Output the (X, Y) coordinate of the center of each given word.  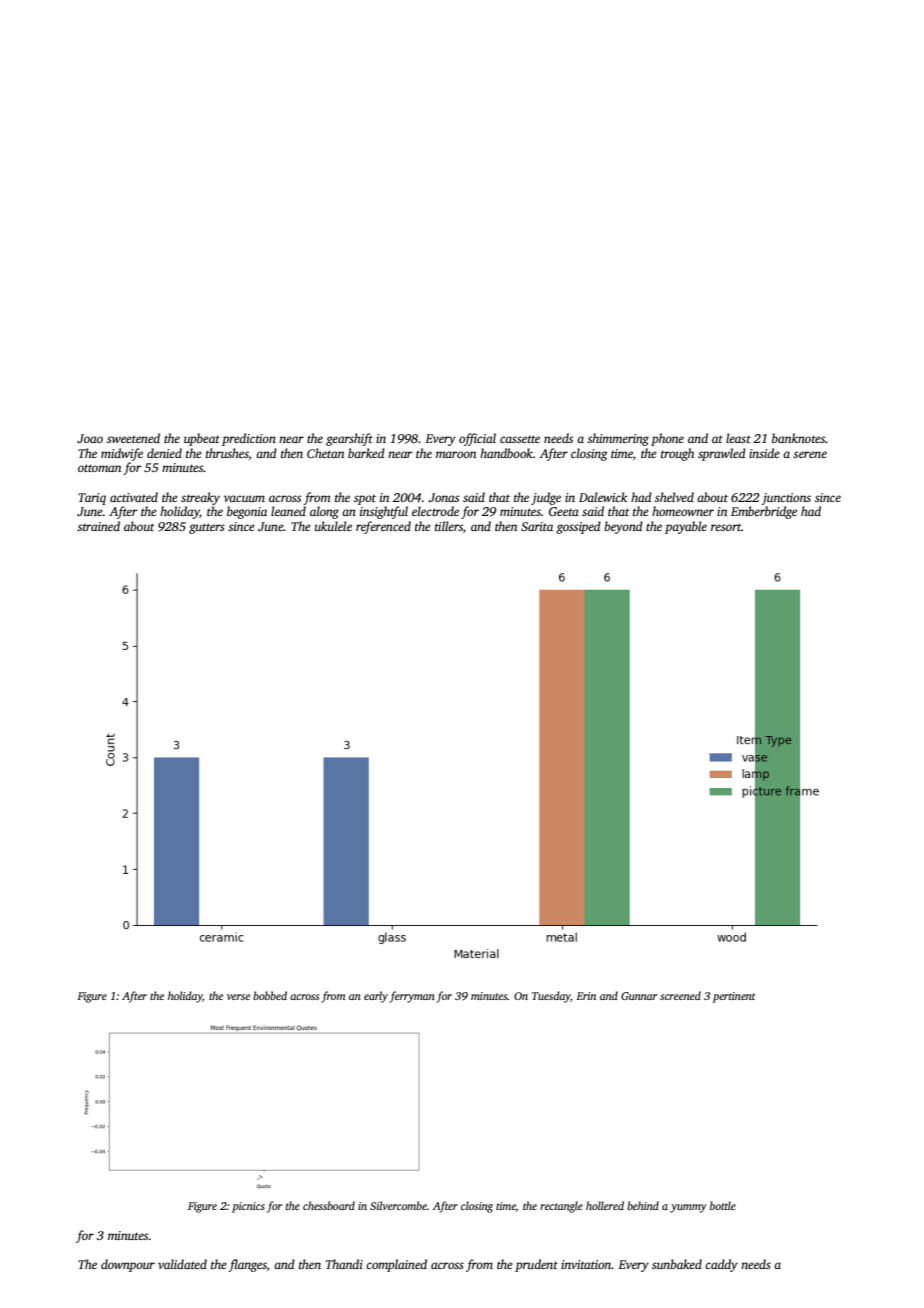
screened (680, 995)
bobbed (270, 995)
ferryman (412, 997)
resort (726, 527)
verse (238, 997)
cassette (520, 439)
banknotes (799, 438)
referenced (383, 527)
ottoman (99, 468)
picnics (248, 1207)
